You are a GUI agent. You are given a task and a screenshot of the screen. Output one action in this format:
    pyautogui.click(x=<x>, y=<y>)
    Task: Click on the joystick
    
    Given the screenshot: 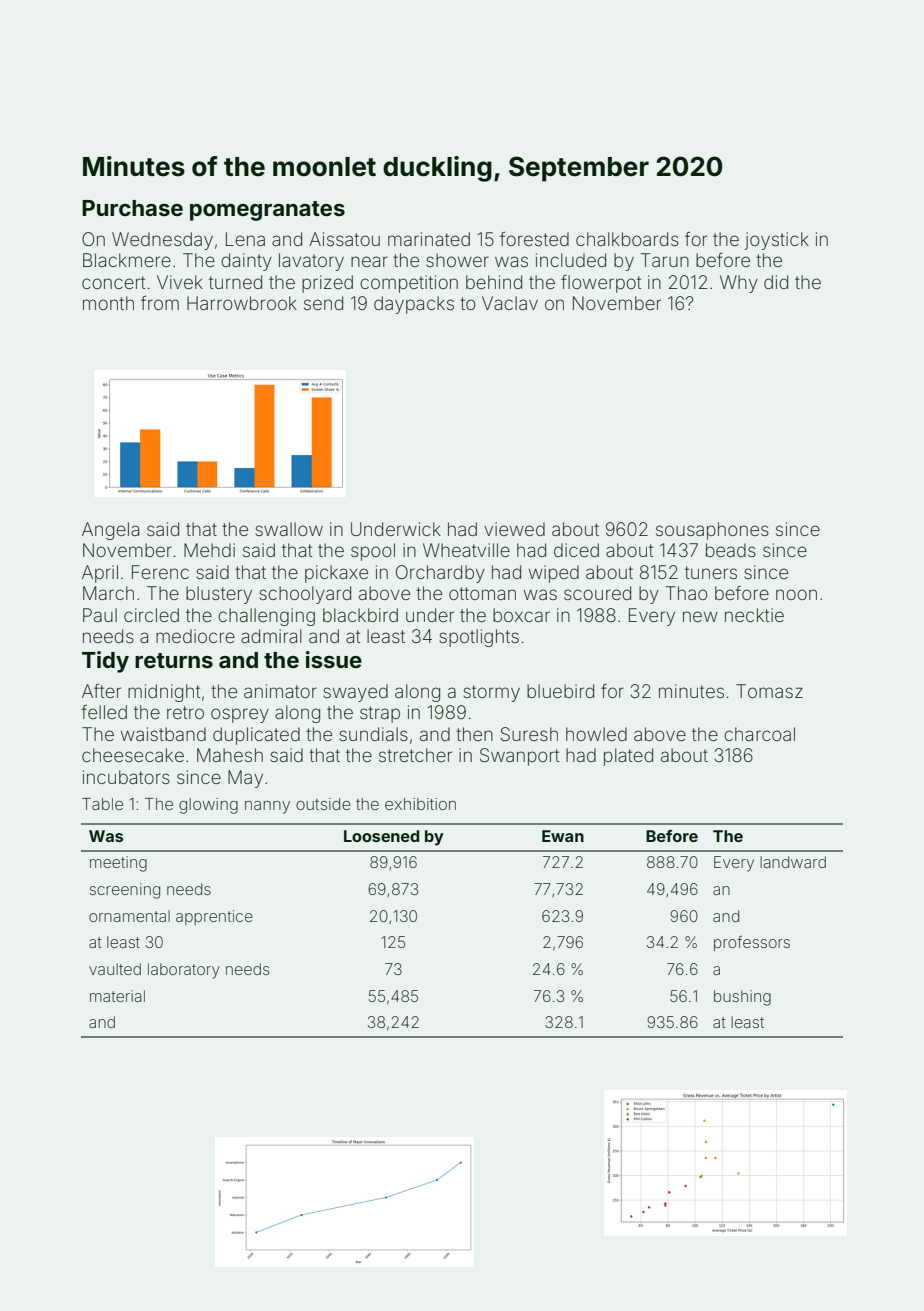 What is the action you would take?
    pyautogui.click(x=776, y=241)
